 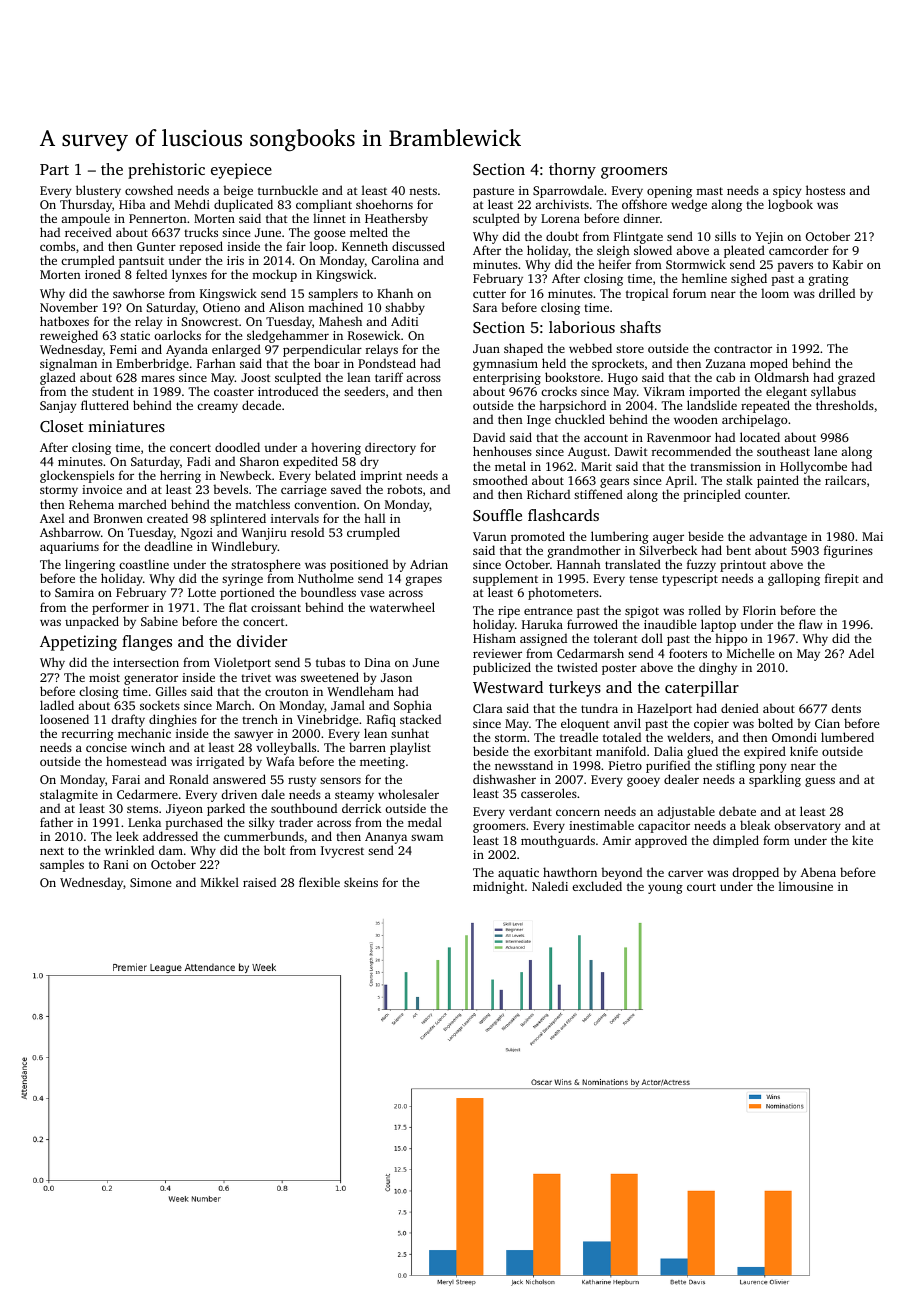 What do you see at coordinates (489, 294) in the document?
I see `cutter` at bounding box center [489, 294].
